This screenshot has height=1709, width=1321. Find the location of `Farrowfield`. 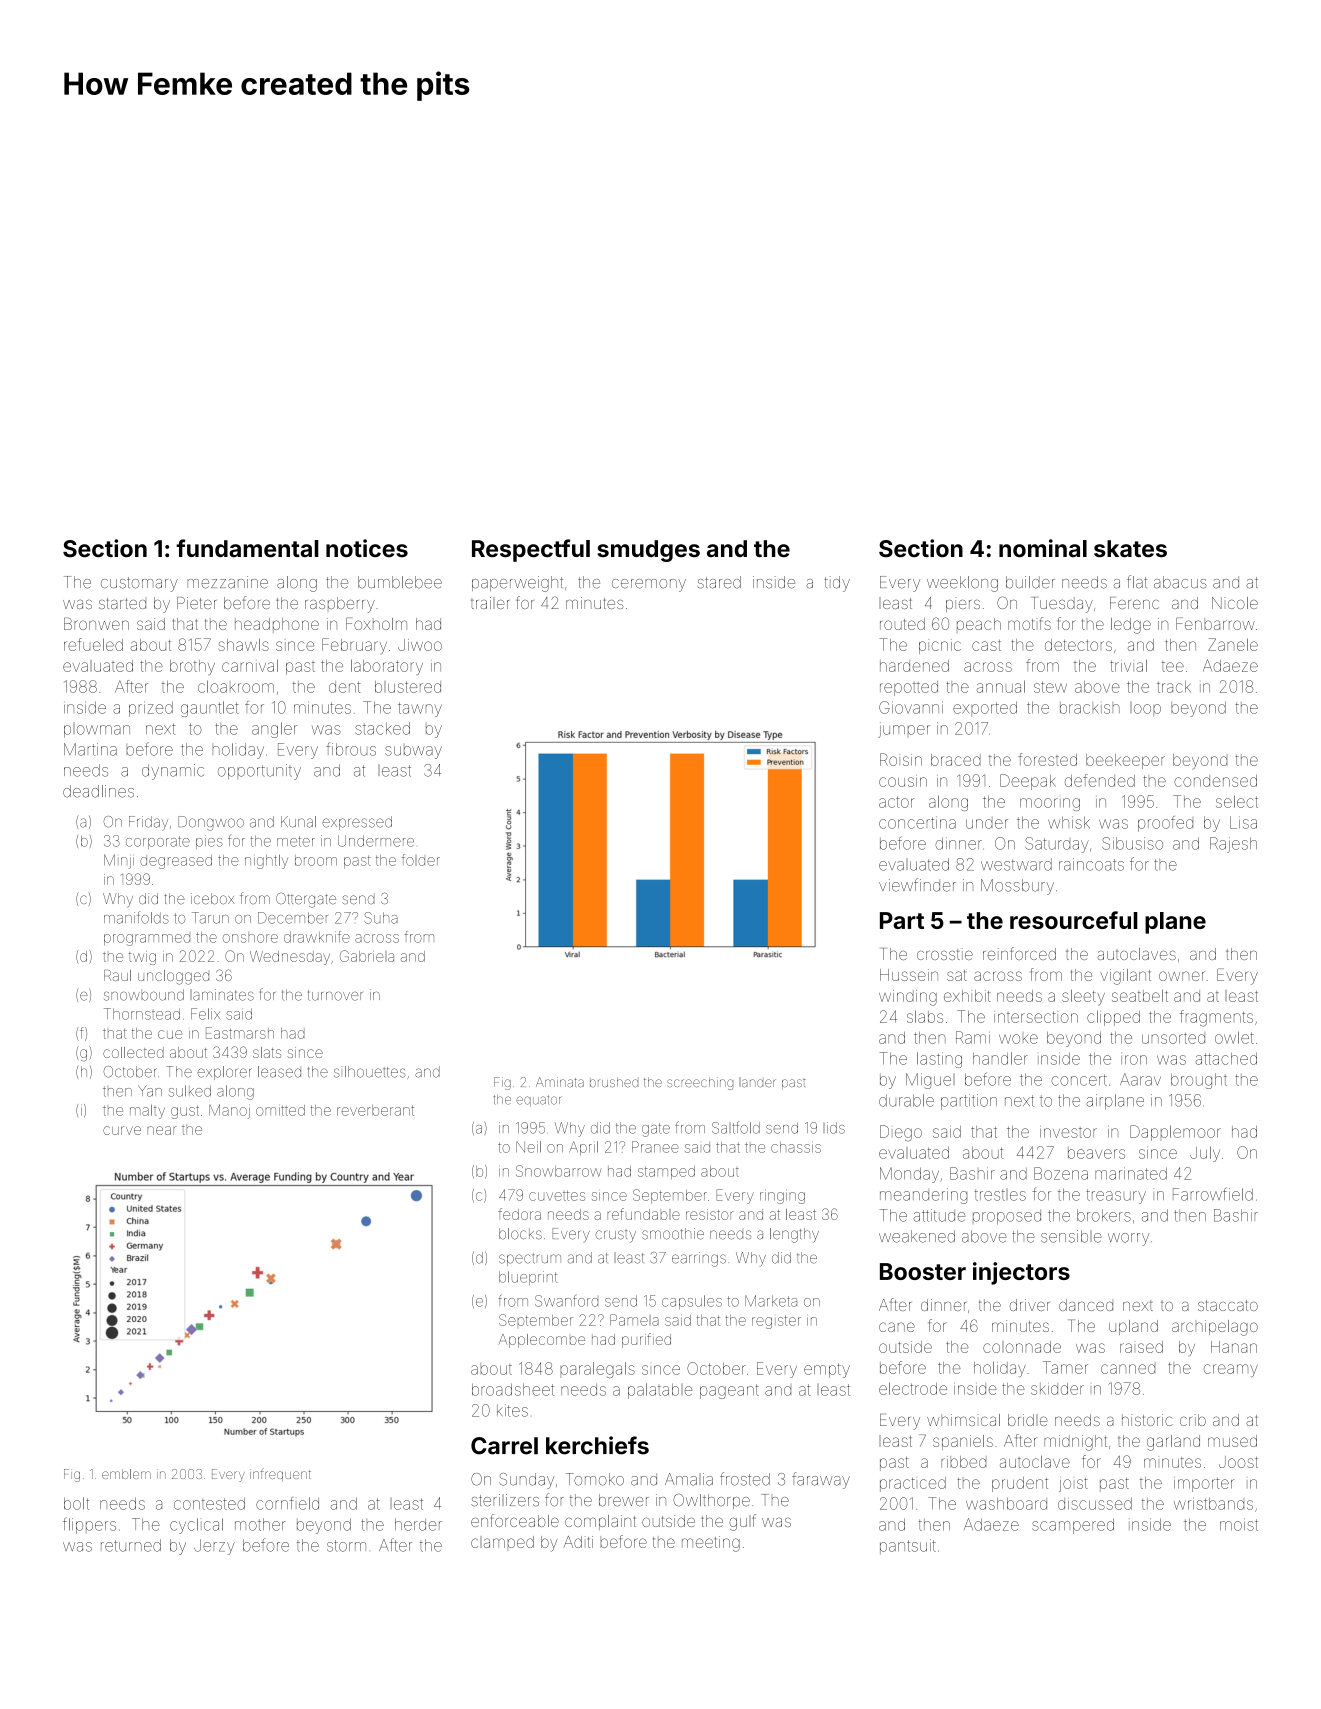

Farrowfield is located at coordinates (1213, 1194).
